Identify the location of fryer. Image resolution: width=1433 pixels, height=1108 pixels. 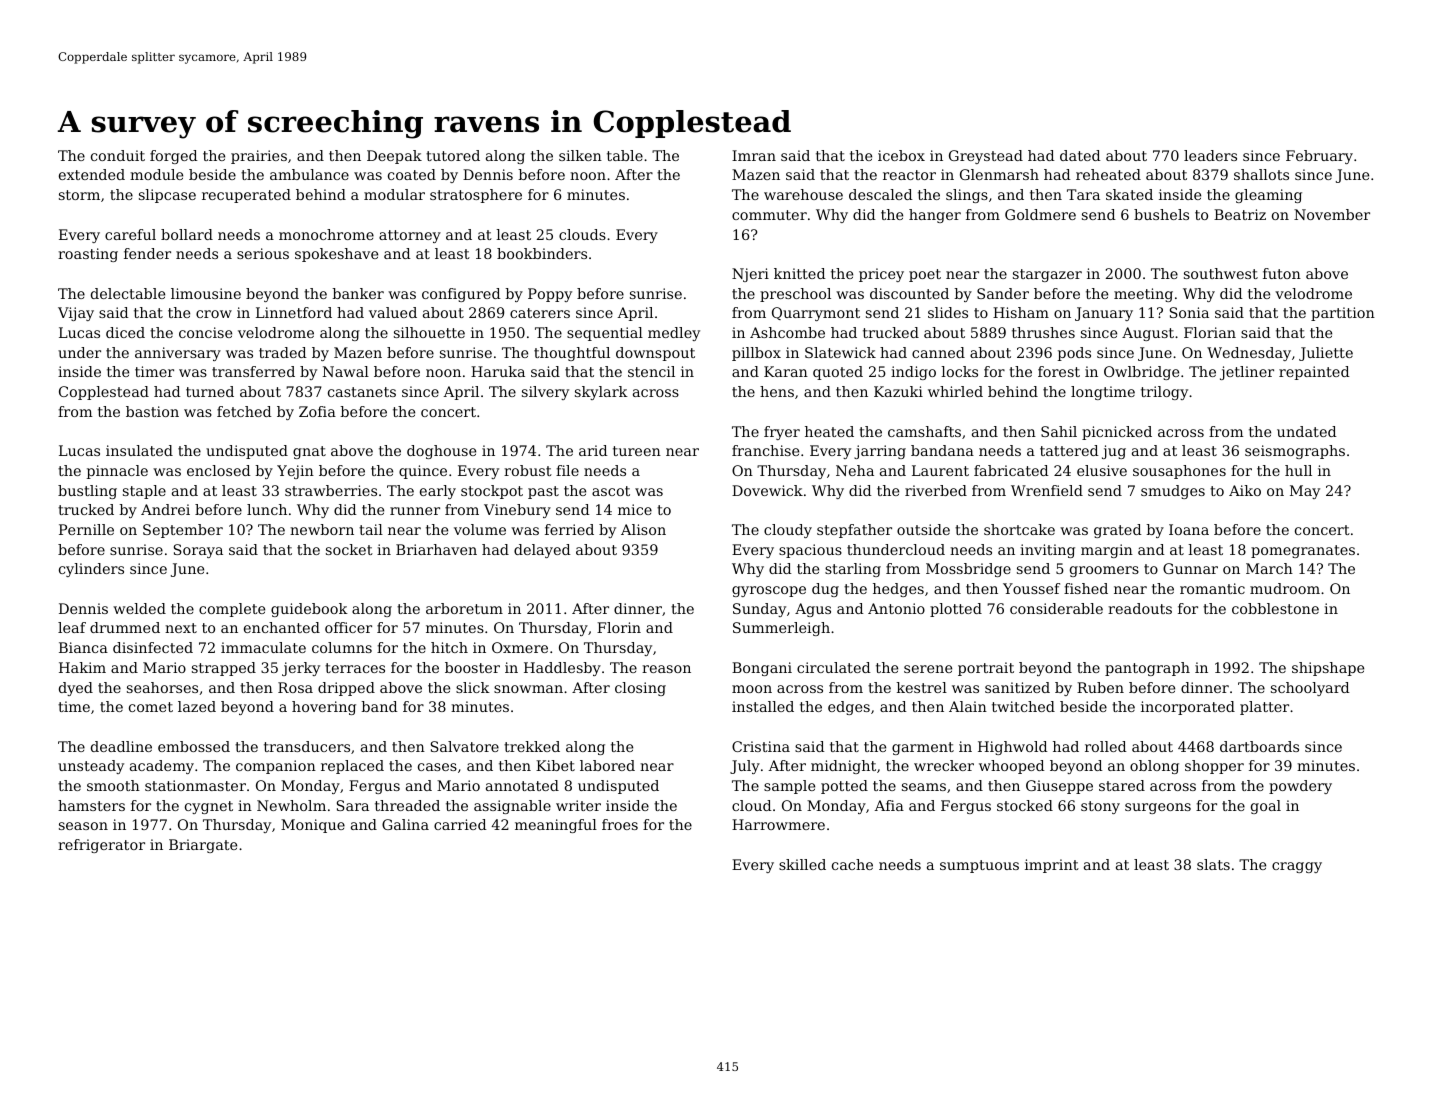
(782, 433).
